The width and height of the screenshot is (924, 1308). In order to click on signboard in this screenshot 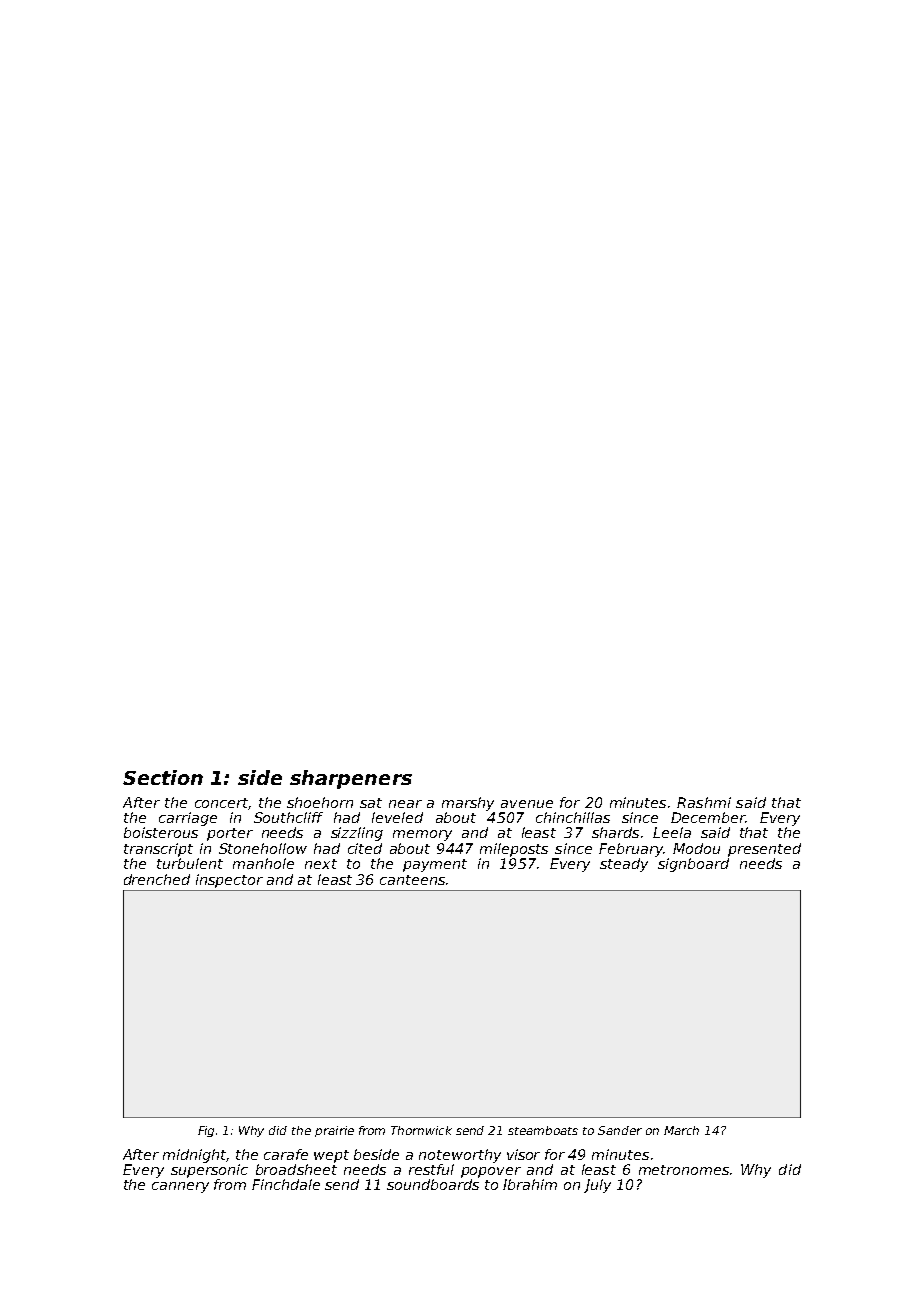, I will do `click(693, 865)`.
